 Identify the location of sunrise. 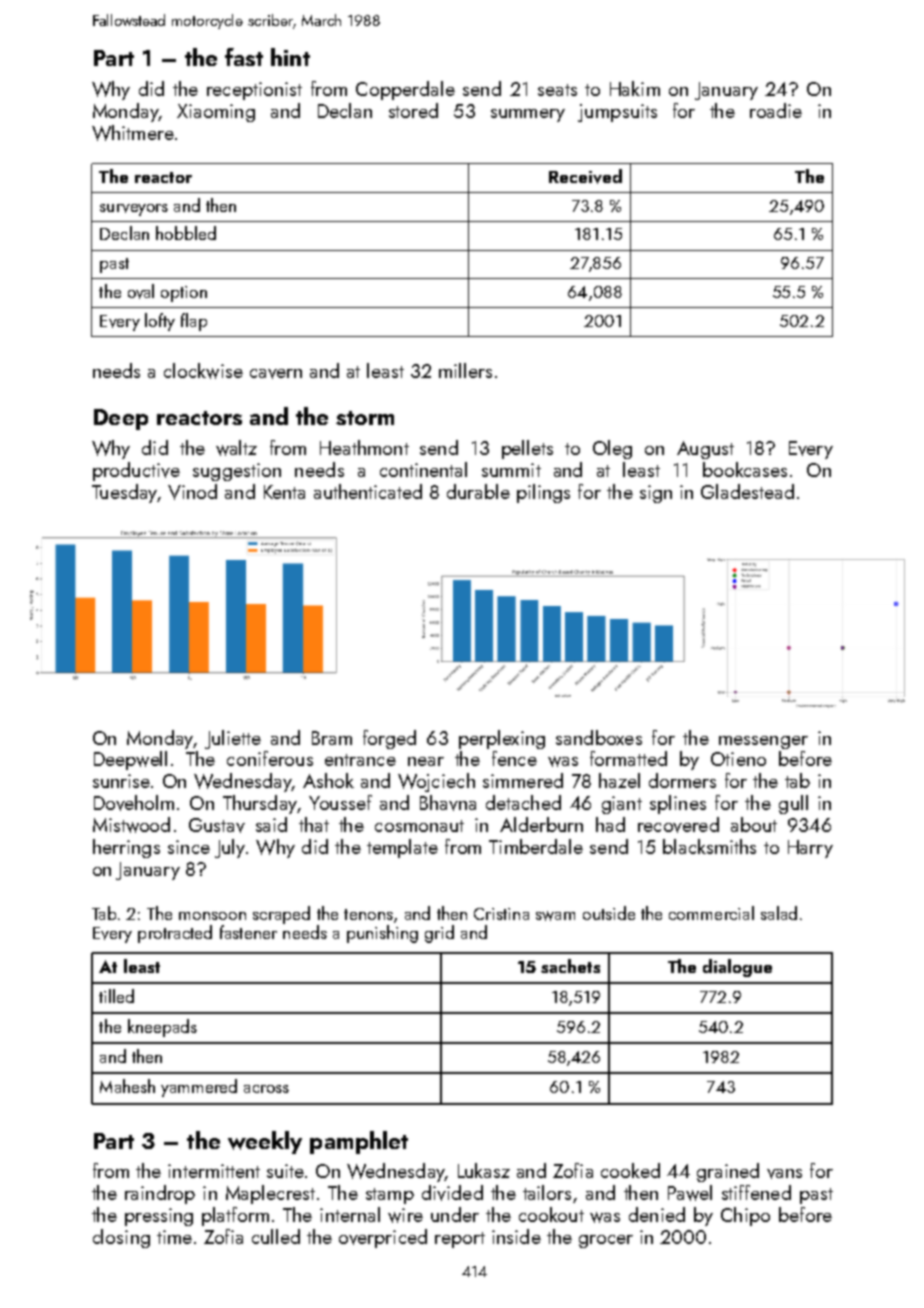
(121, 781).
